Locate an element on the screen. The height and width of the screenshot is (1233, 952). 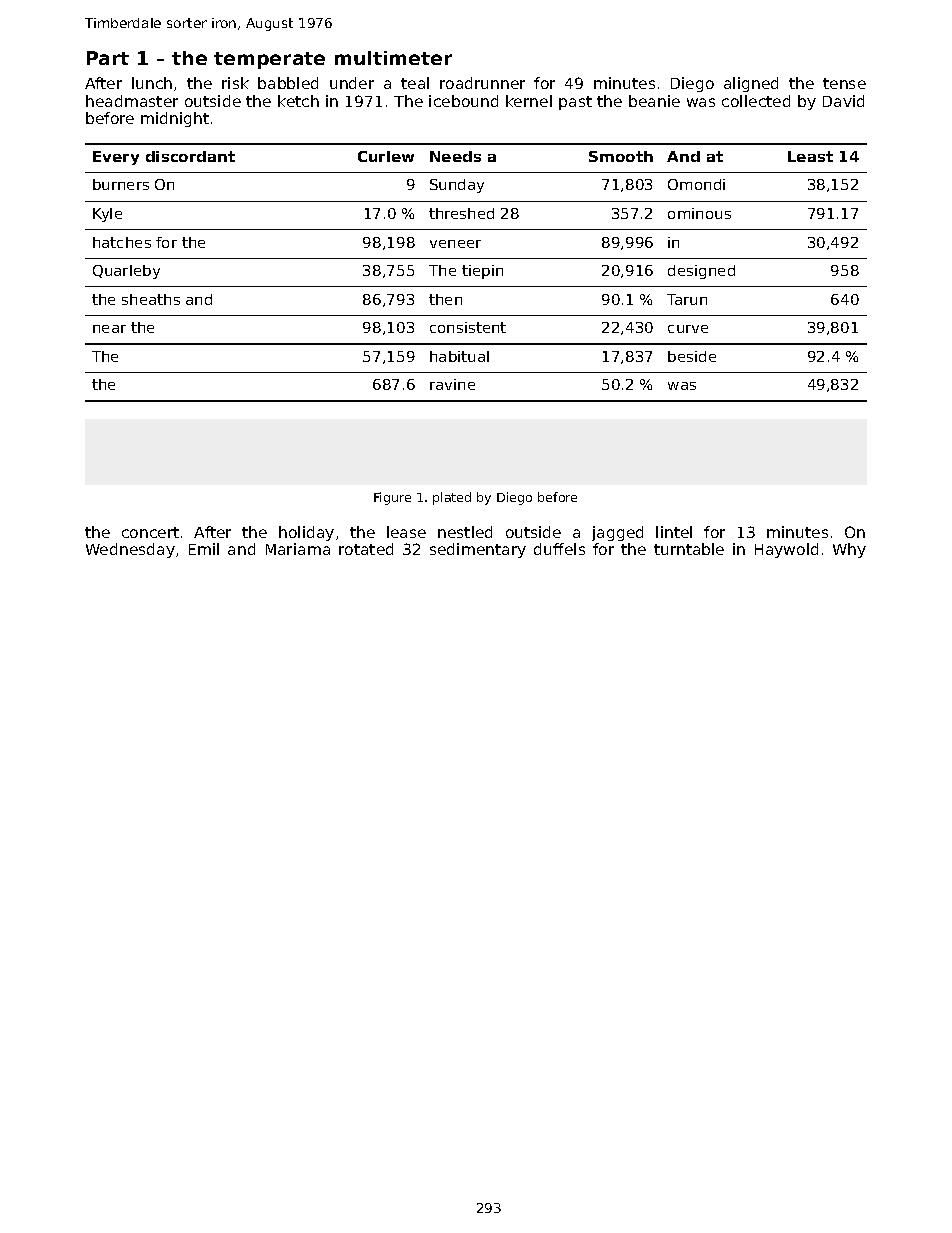
rotated is located at coordinates (366, 549).
